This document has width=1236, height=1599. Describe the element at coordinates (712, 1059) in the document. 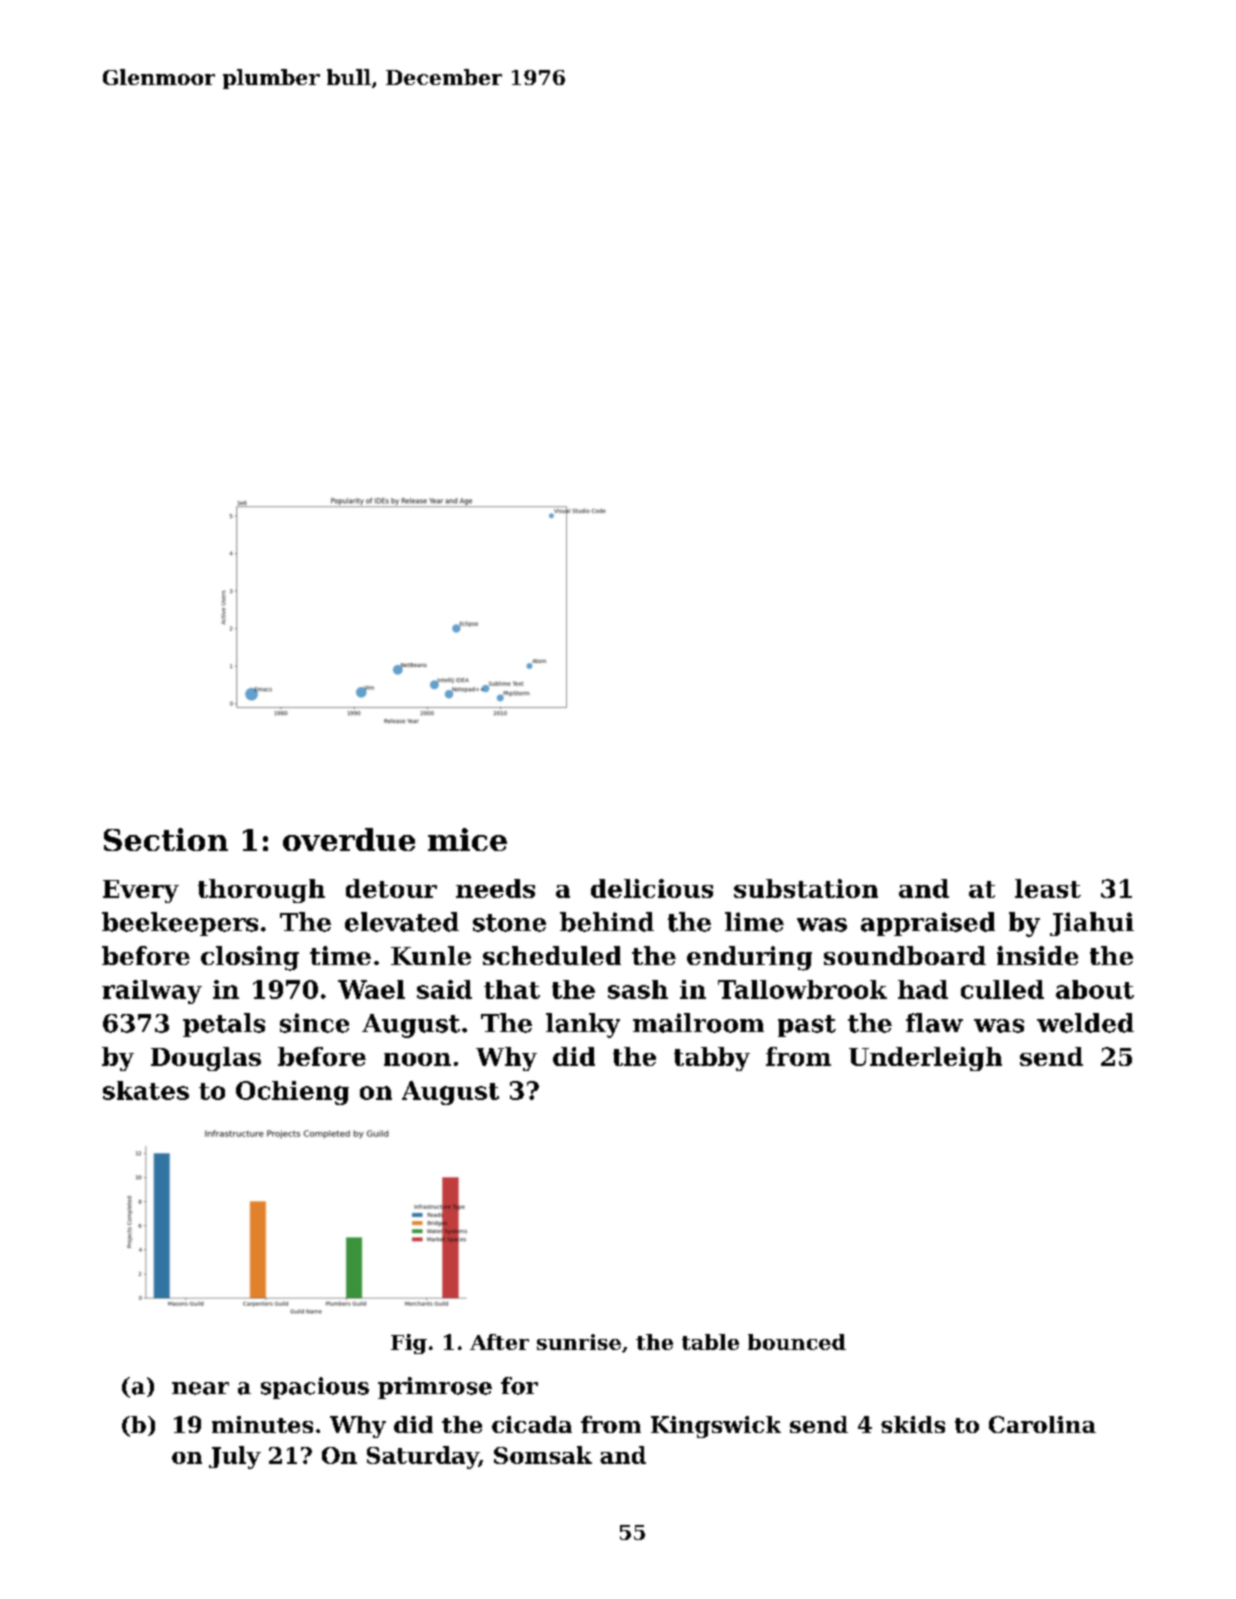

I see `tabby` at that location.
